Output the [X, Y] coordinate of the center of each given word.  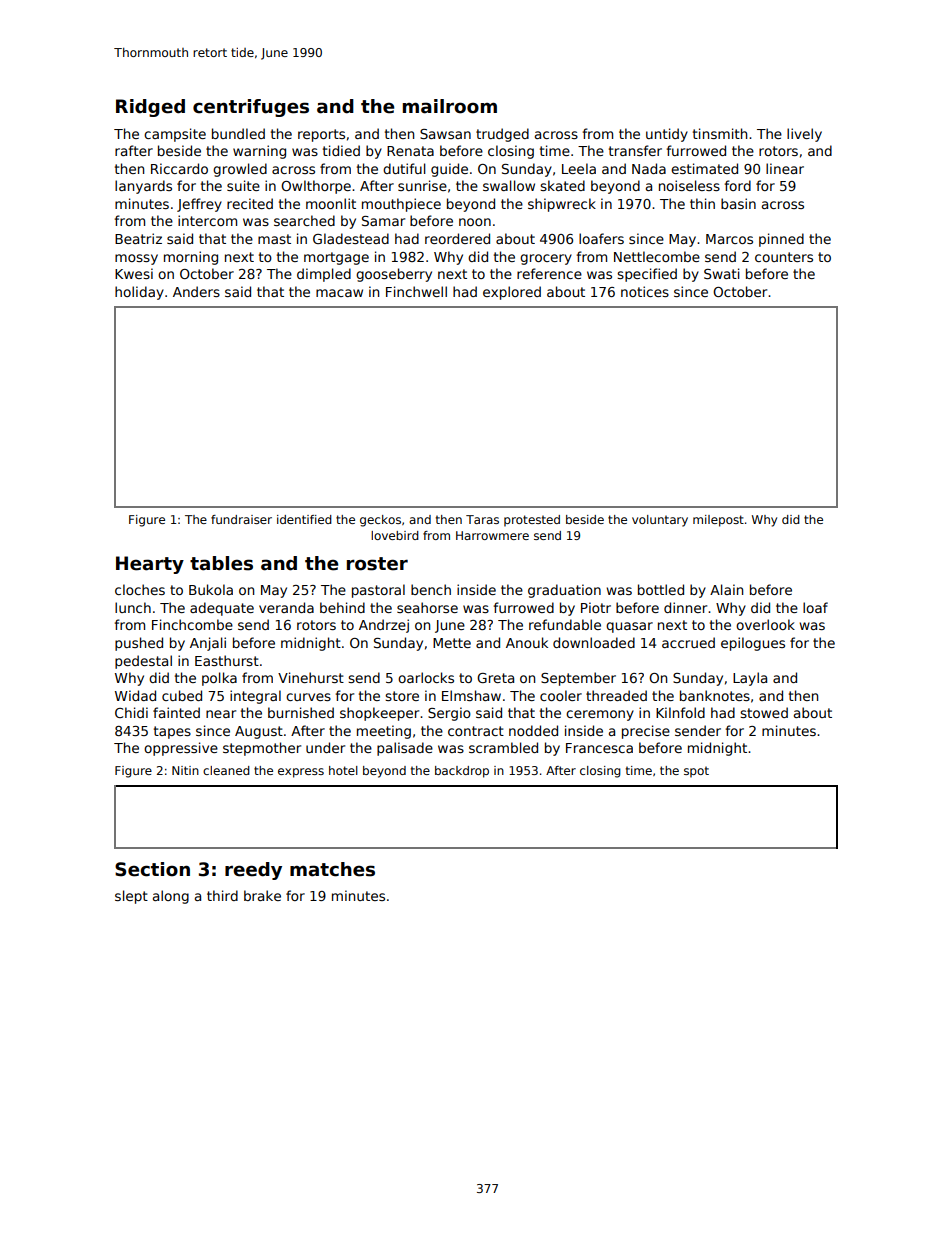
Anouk [527, 642]
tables [221, 563]
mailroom [450, 106]
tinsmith [720, 133]
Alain [726, 589]
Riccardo [179, 168]
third [222, 895]
